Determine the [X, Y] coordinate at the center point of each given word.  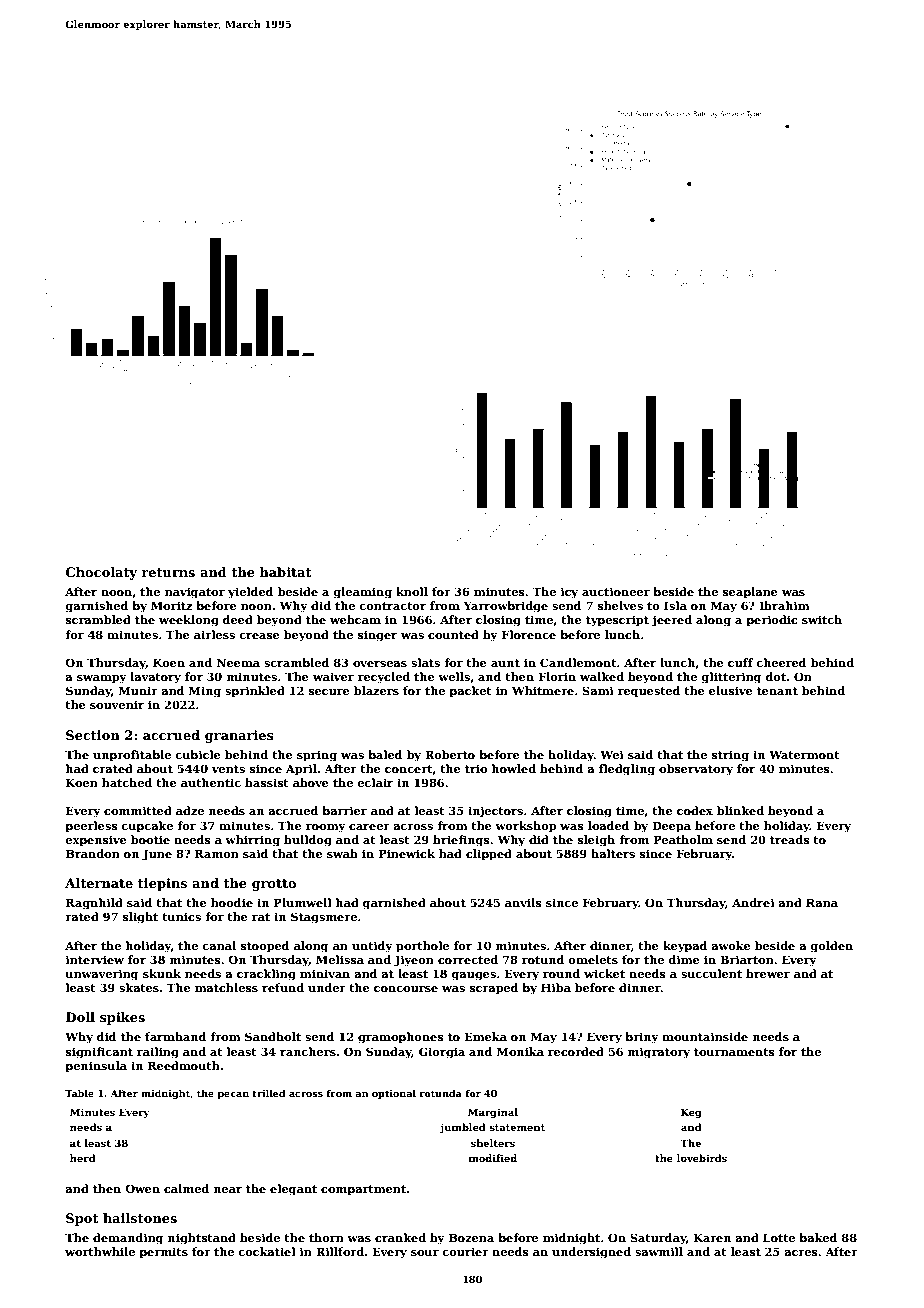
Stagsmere [324, 918]
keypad [685, 947]
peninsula [96, 1067]
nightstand [202, 1239]
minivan [325, 973]
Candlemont [578, 662]
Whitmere [543, 690]
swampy [102, 679]
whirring [252, 841]
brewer [768, 973]
